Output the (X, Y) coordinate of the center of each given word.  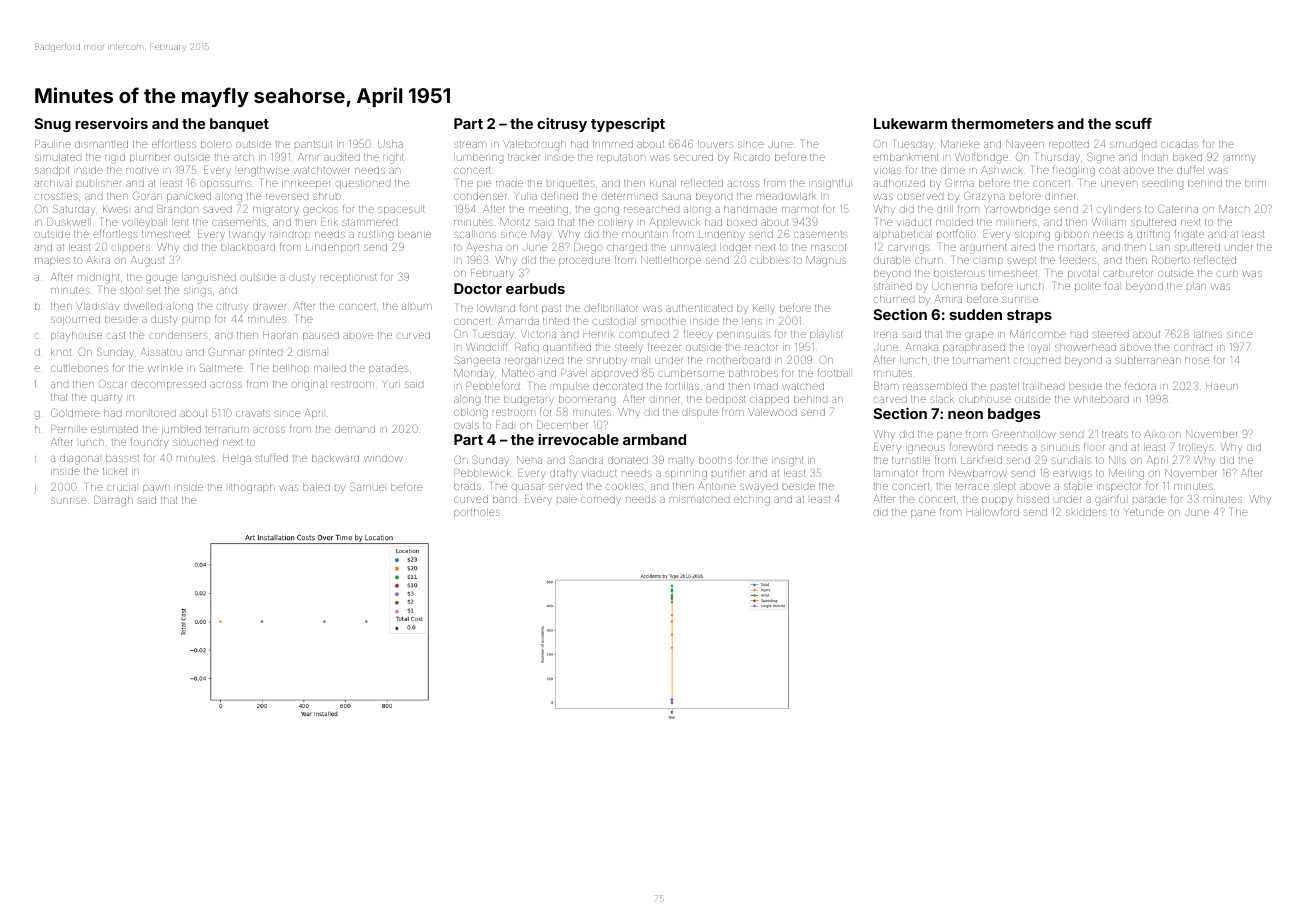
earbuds (535, 288)
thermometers (1002, 123)
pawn (156, 489)
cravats (253, 413)
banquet (239, 125)
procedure (584, 261)
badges (1014, 415)
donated (628, 460)
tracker (524, 157)
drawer (269, 306)
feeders (1078, 260)
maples (52, 261)
